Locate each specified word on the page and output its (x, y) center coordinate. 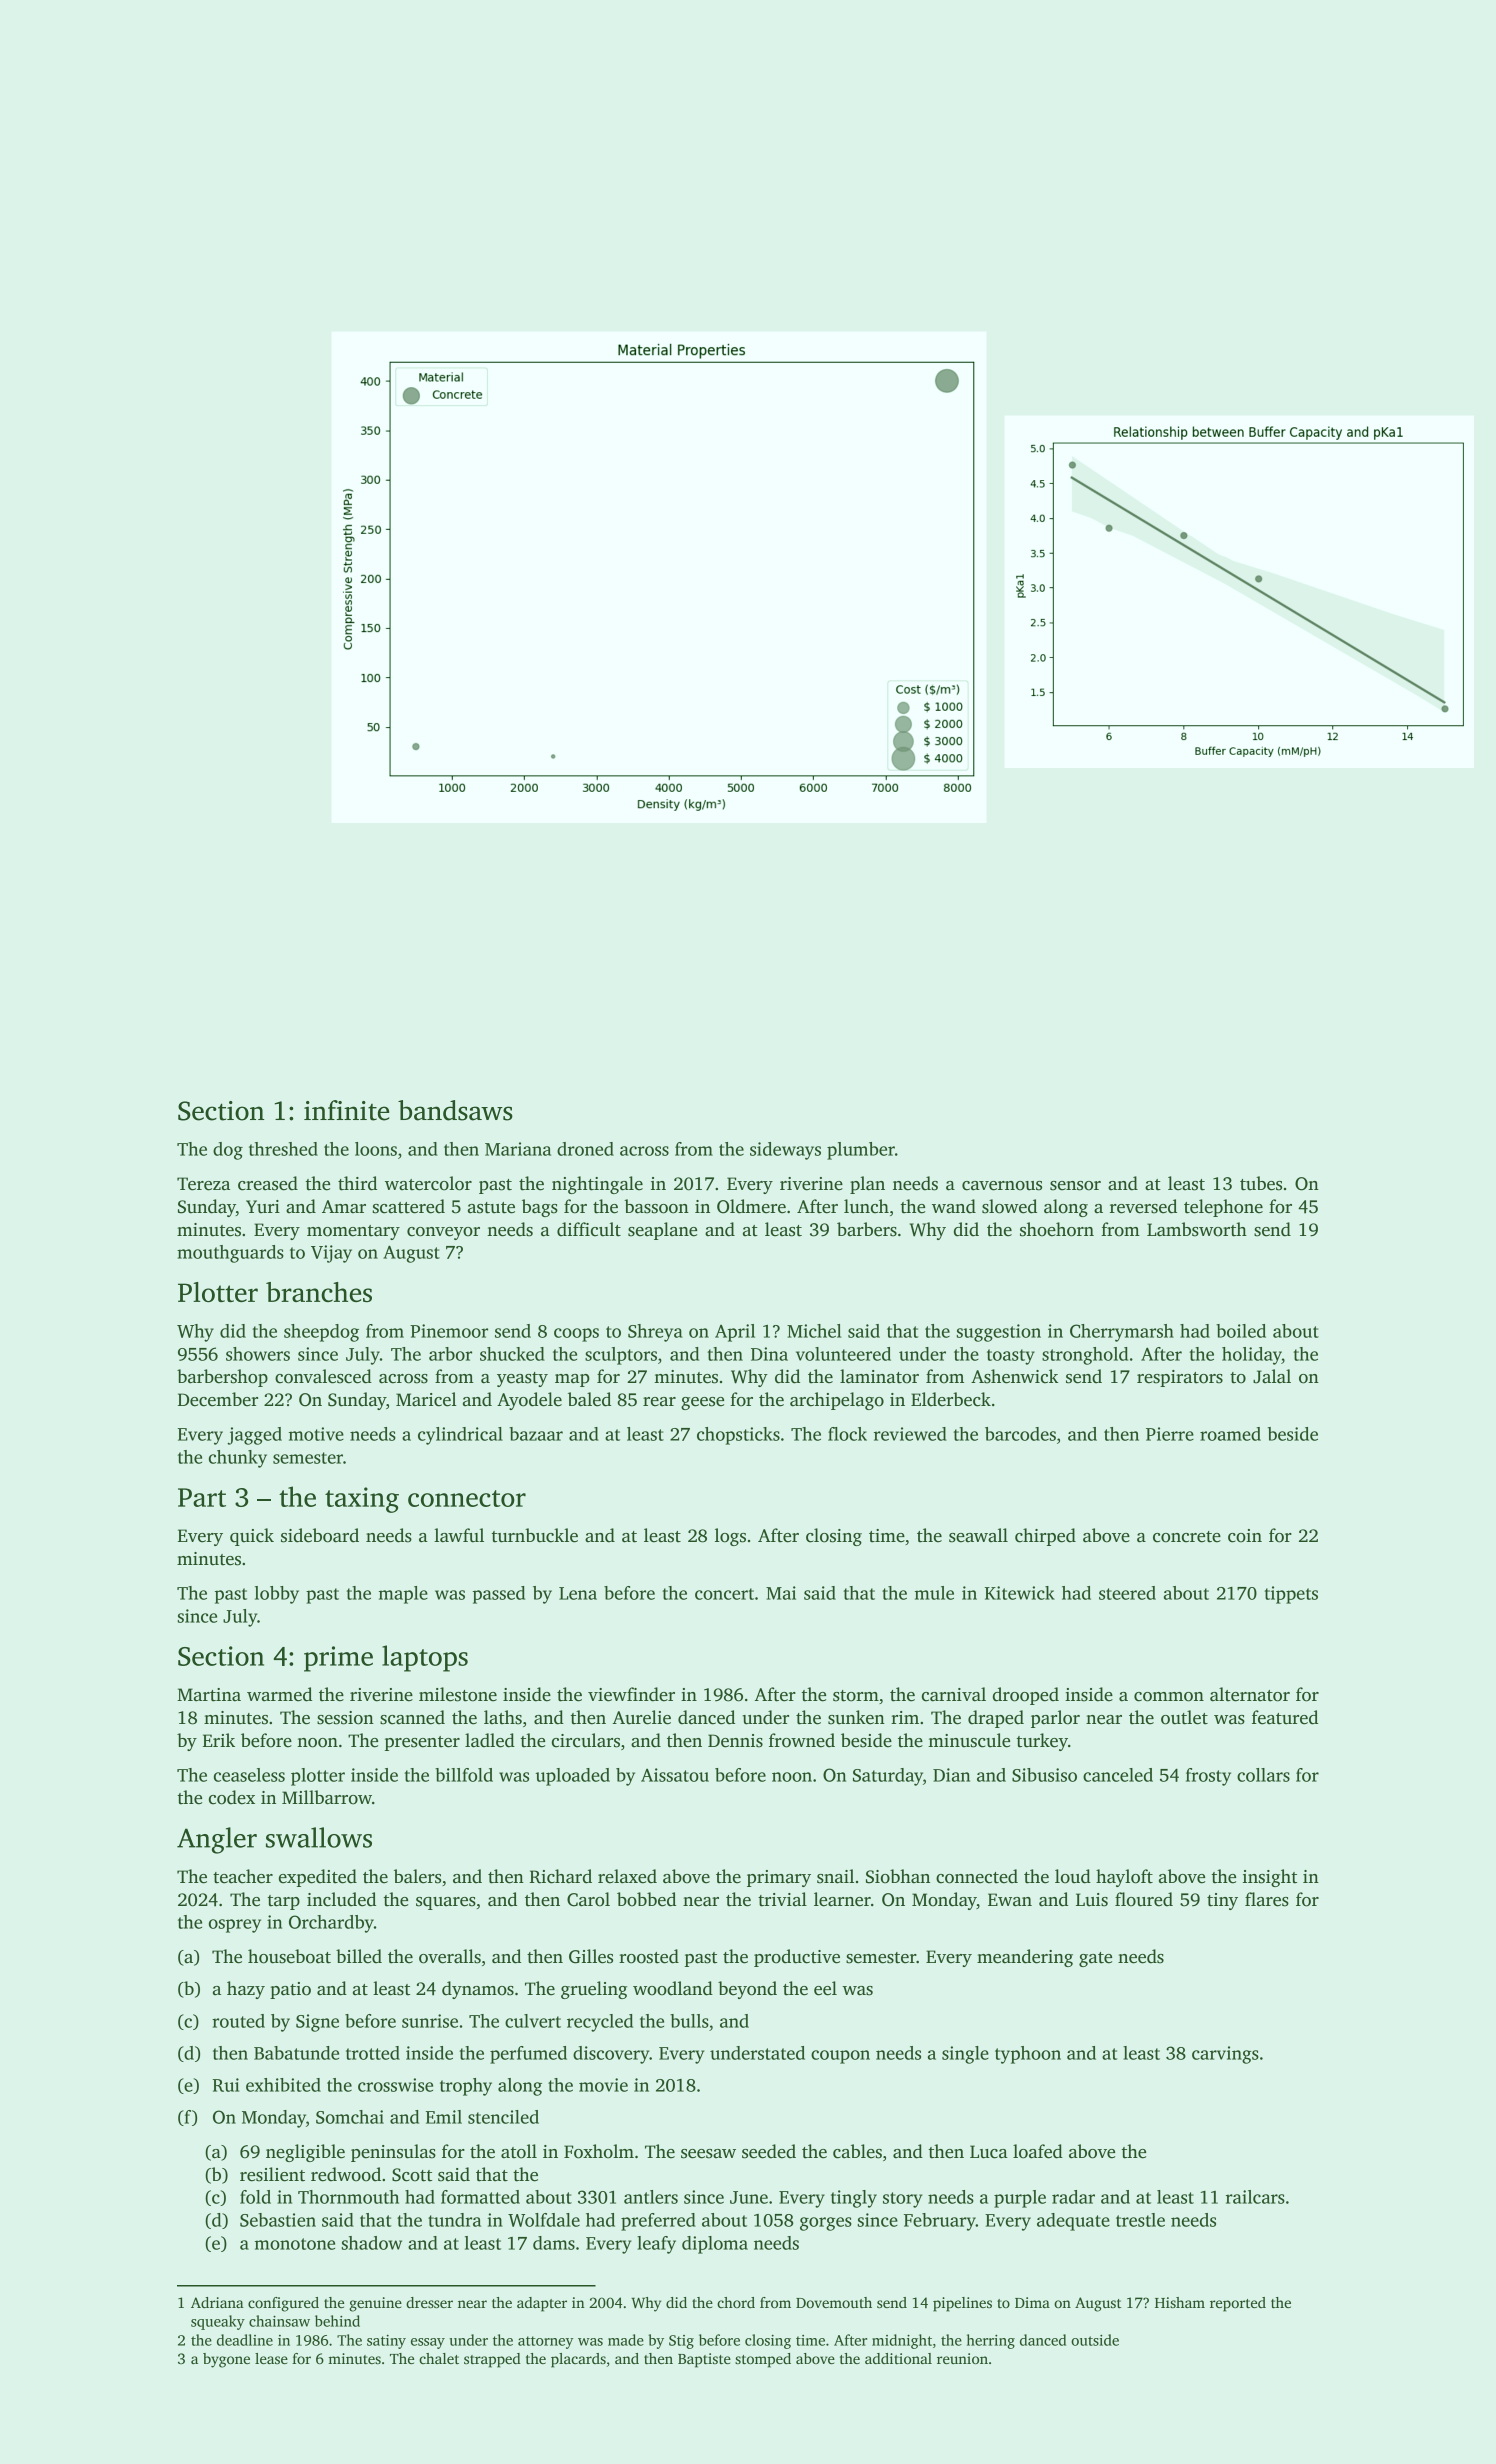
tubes (1261, 1183)
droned (585, 1149)
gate (1095, 1959)
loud (1073, 1876)
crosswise (395, 2085)
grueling (594, 1990)
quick (252, 1537)
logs (730, 1537)
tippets (1291, 1595)
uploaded (573, 1777)
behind (337, 2321)
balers (417, 1876)
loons (376, 1149)
